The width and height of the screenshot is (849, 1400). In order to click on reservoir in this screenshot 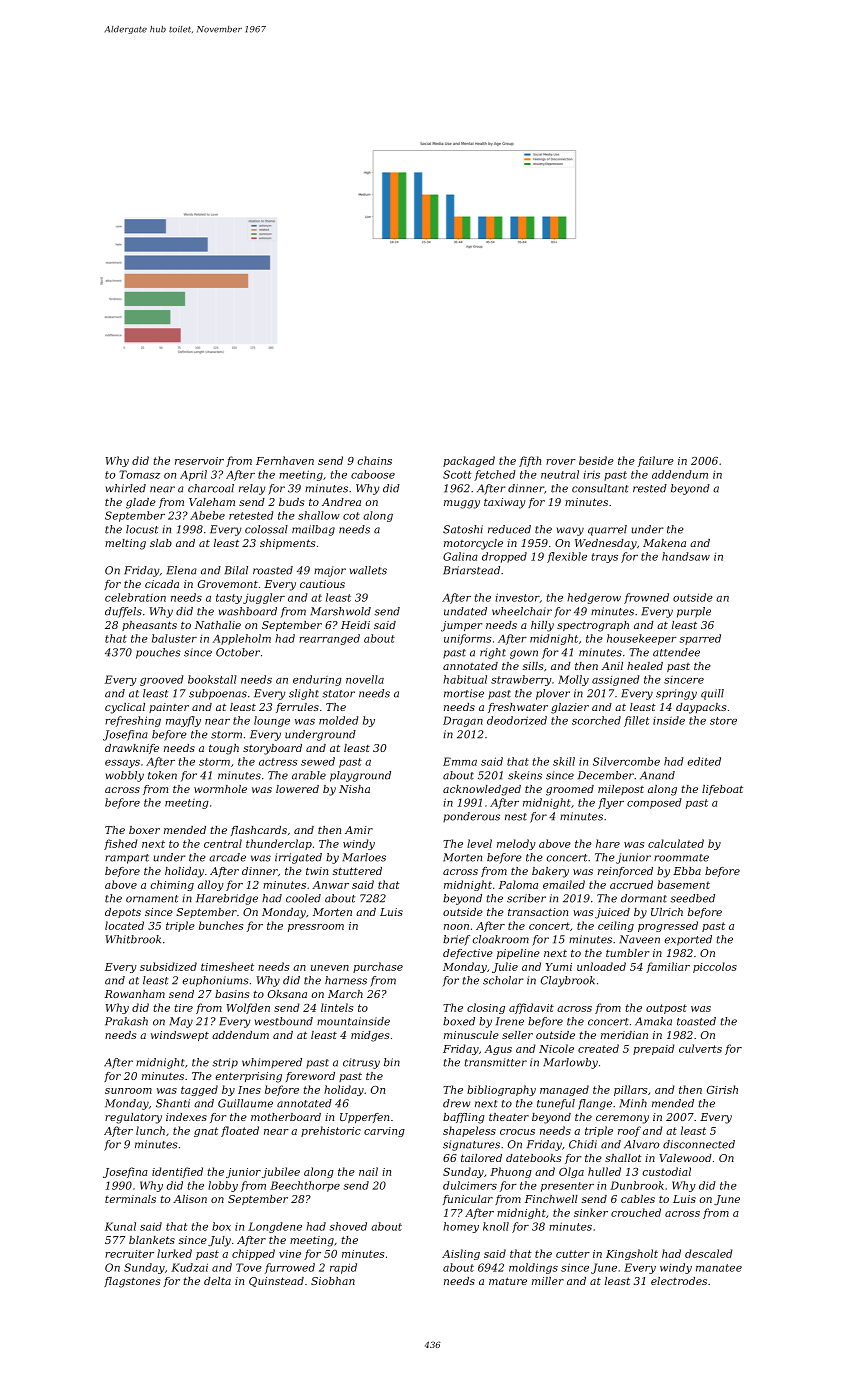, I will do `click(199, 461)`.
